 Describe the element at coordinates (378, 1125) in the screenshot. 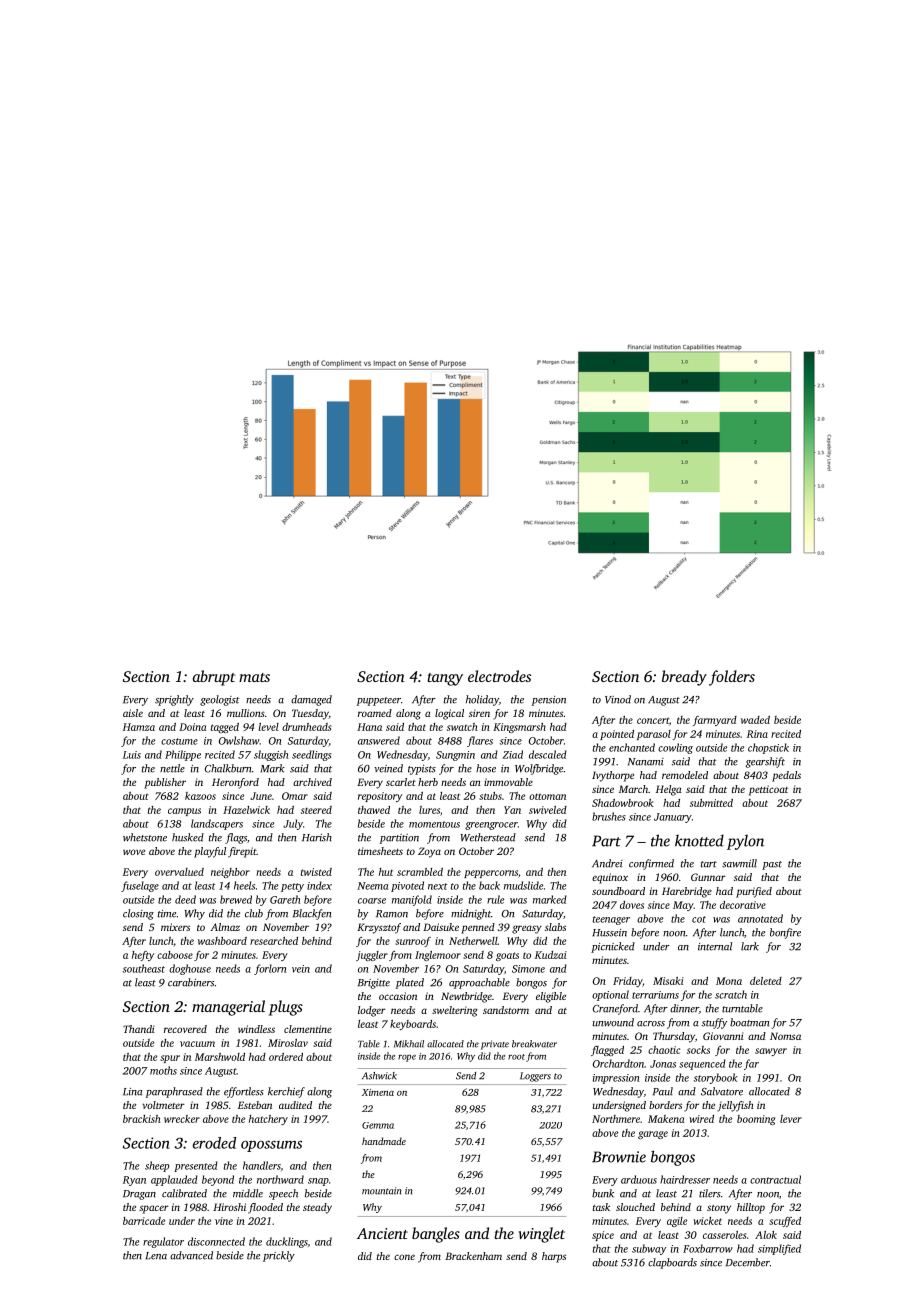

I see `Gemma` at that location.
